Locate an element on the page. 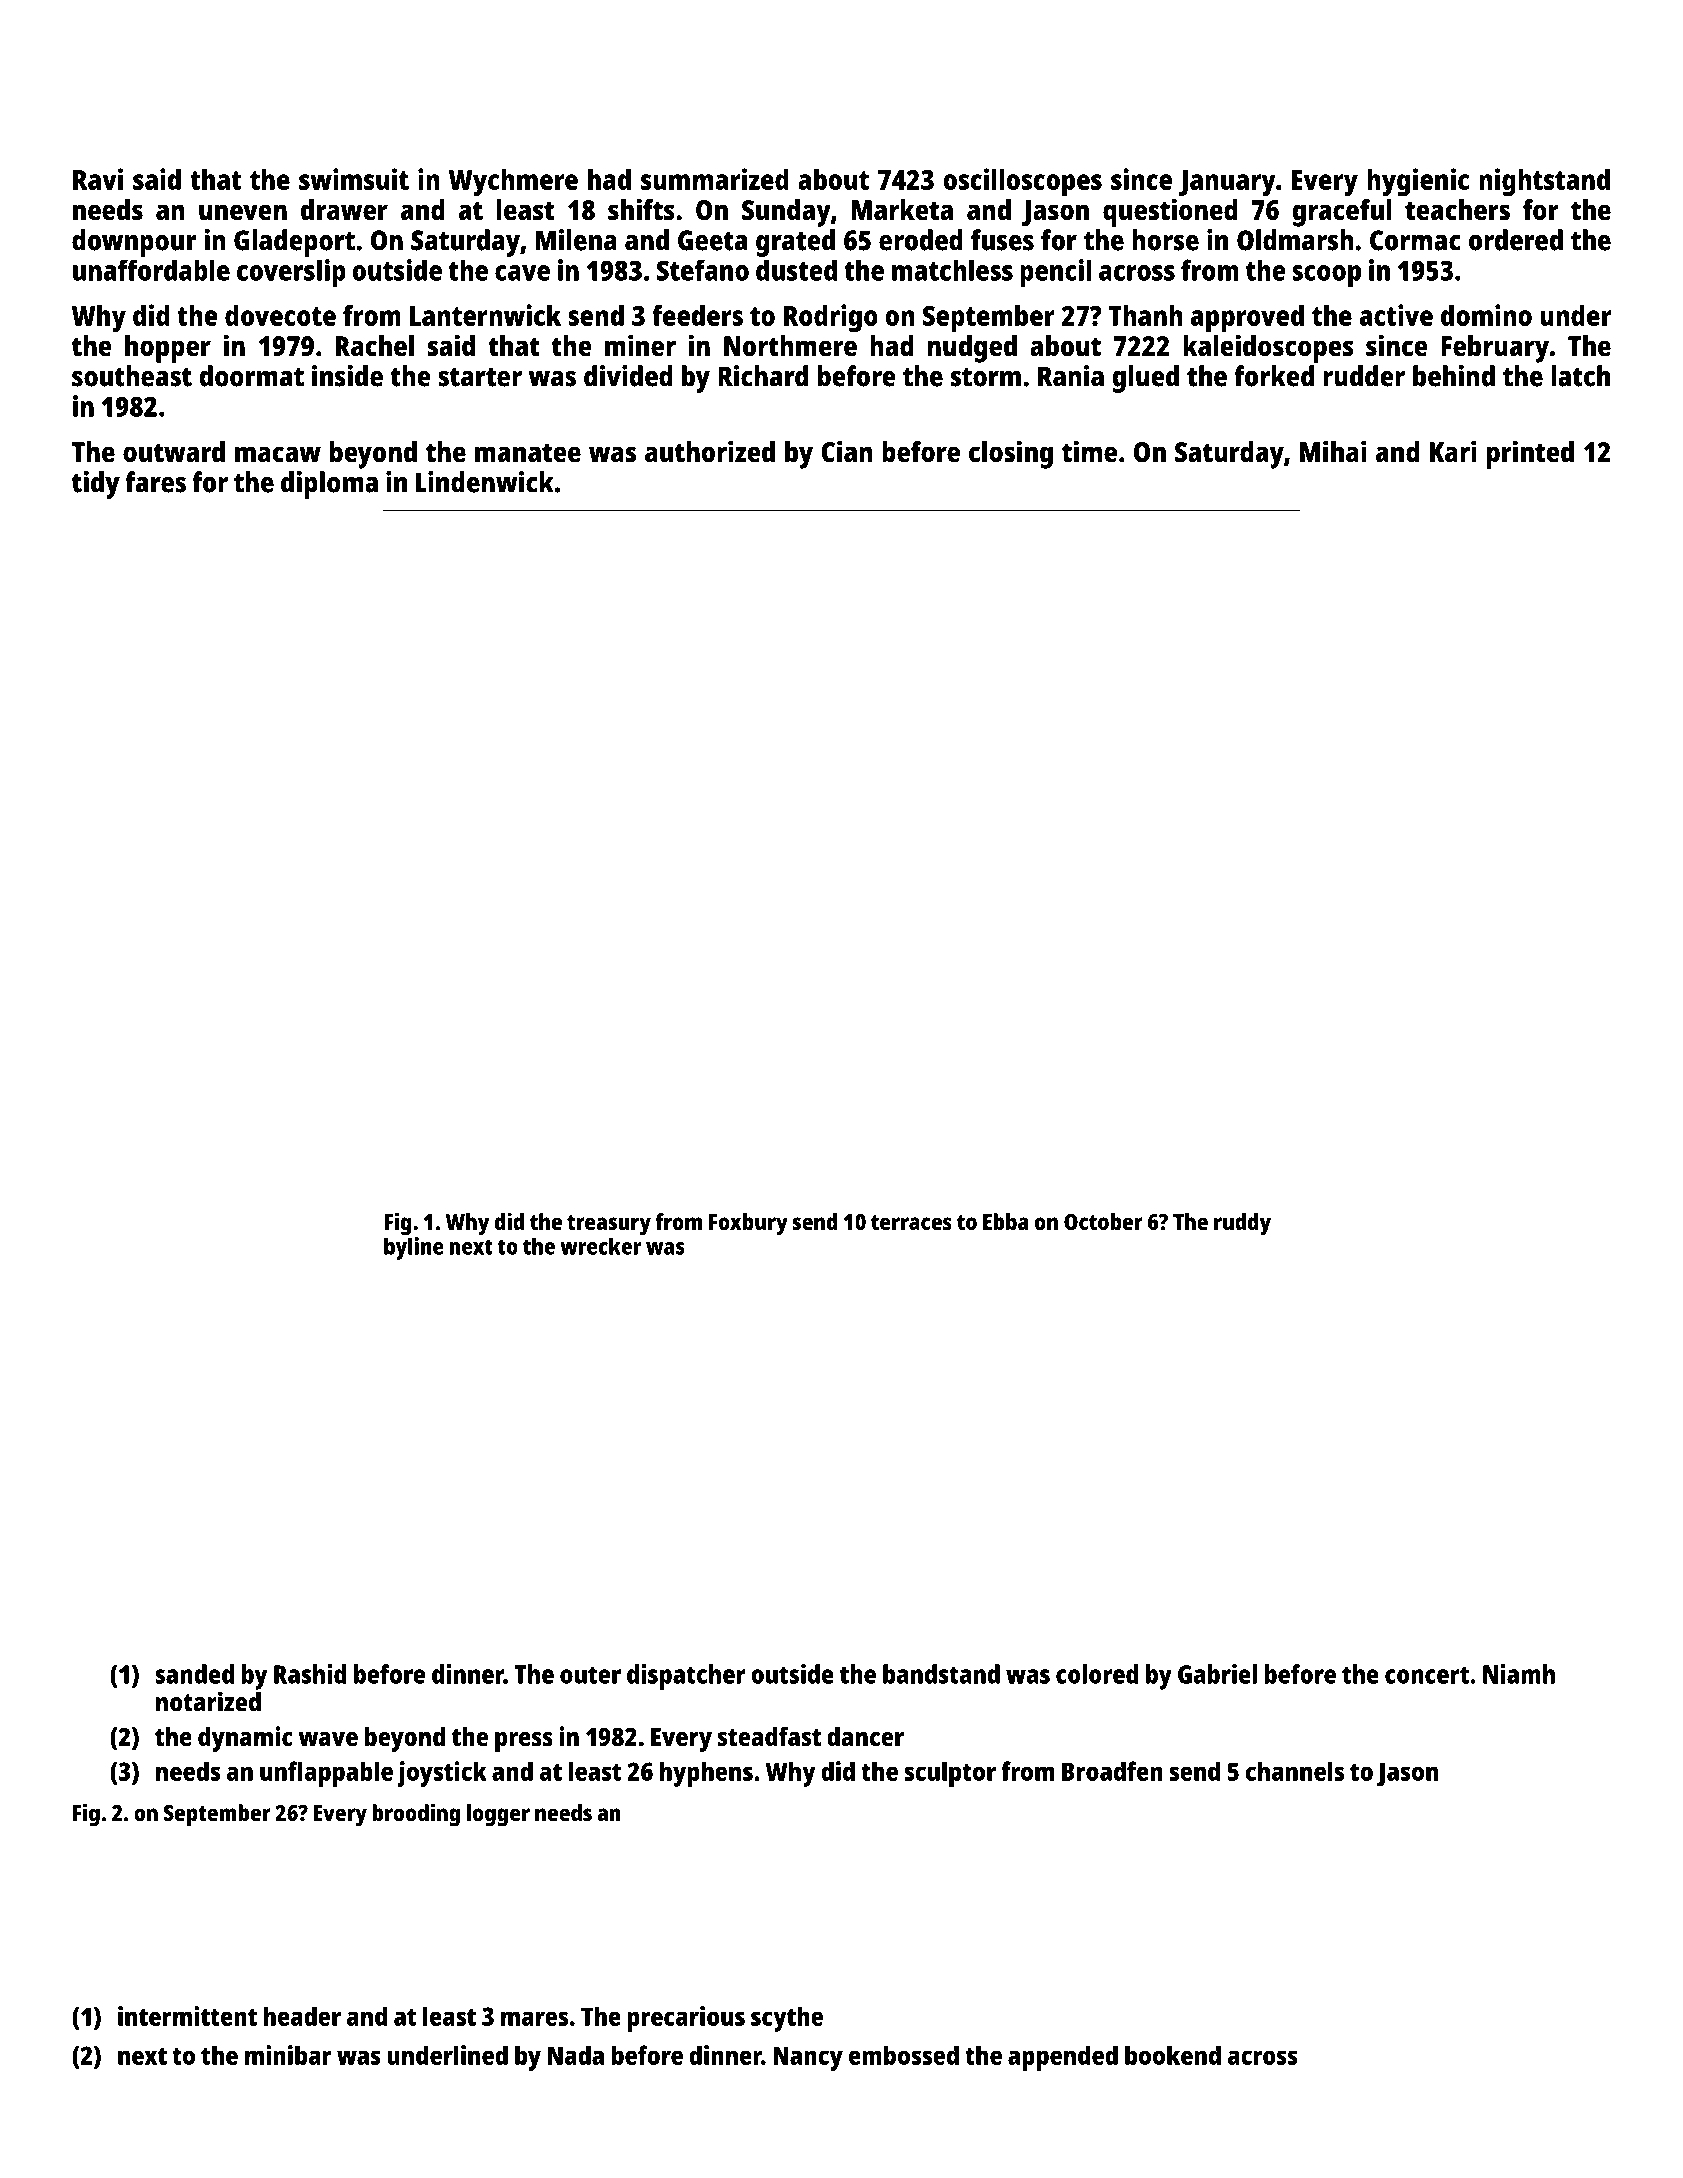 The height and width of the page is (2178, 1683). terraces is located at coordinates (911, 1222).
